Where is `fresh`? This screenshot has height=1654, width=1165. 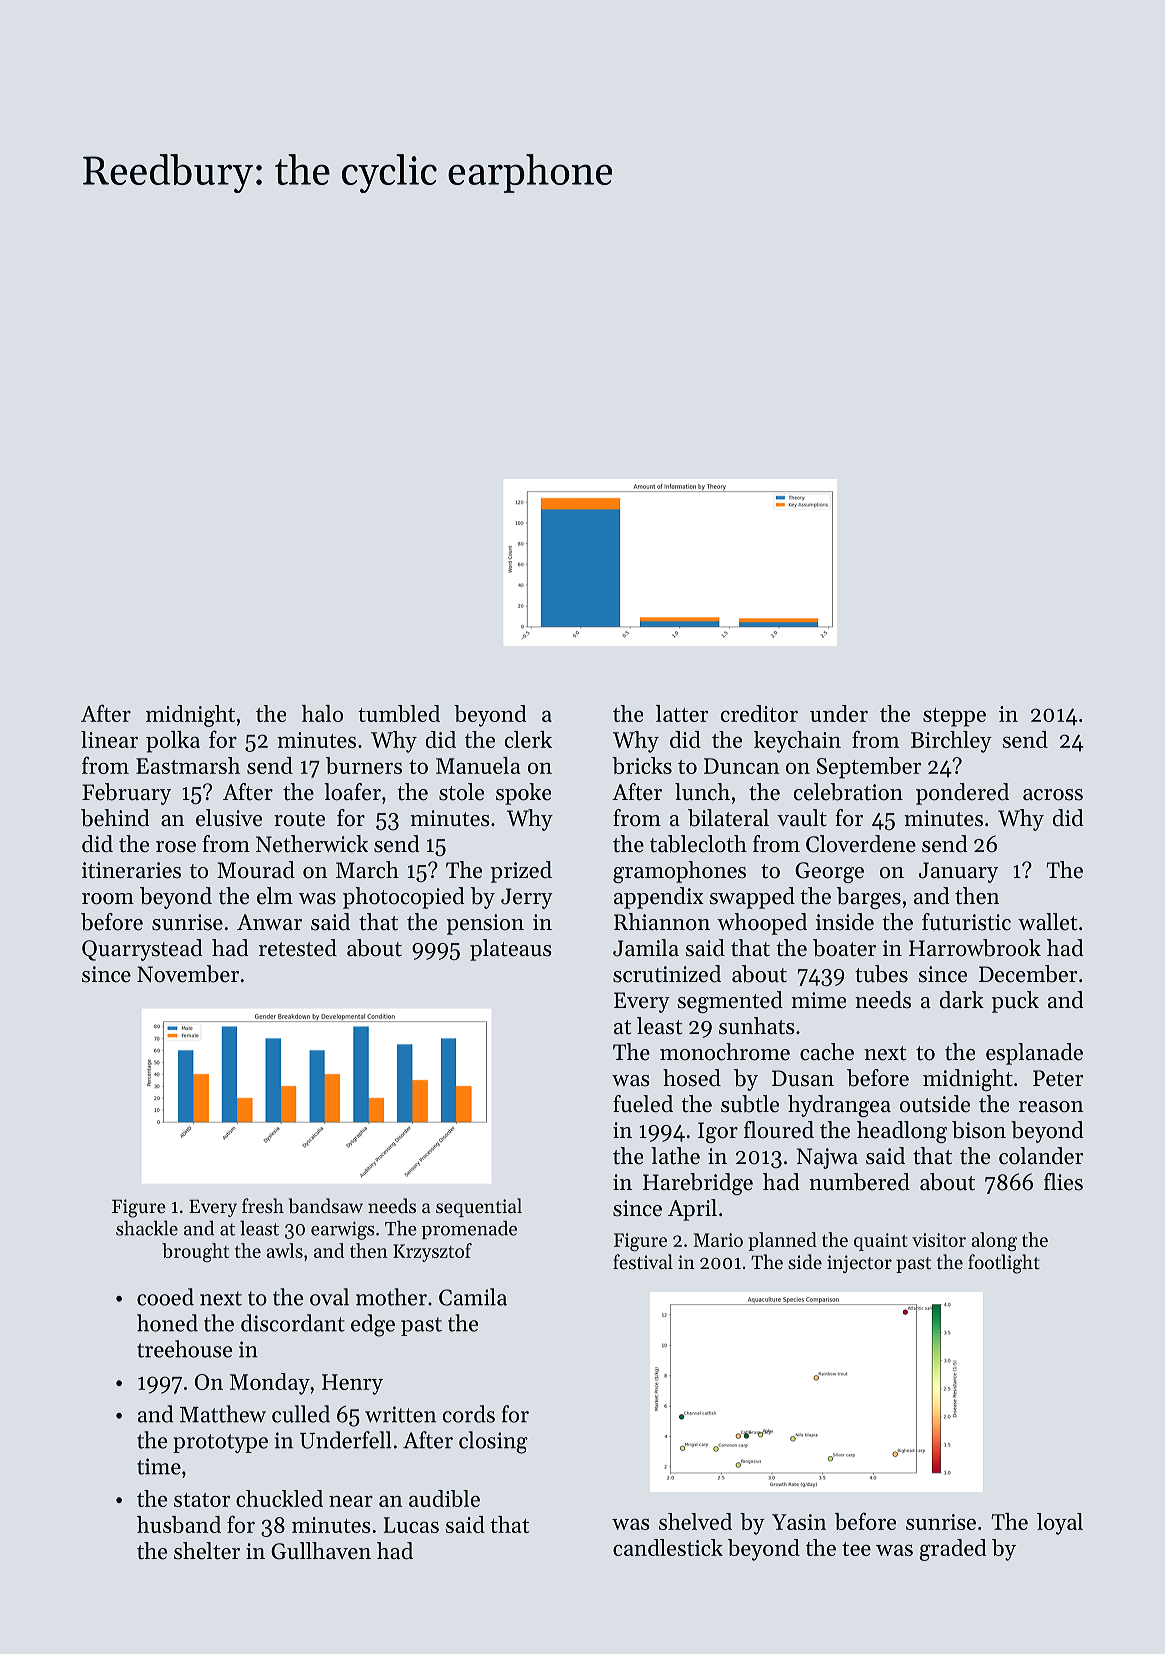
fresh is located at coordinates (263, 1205).
